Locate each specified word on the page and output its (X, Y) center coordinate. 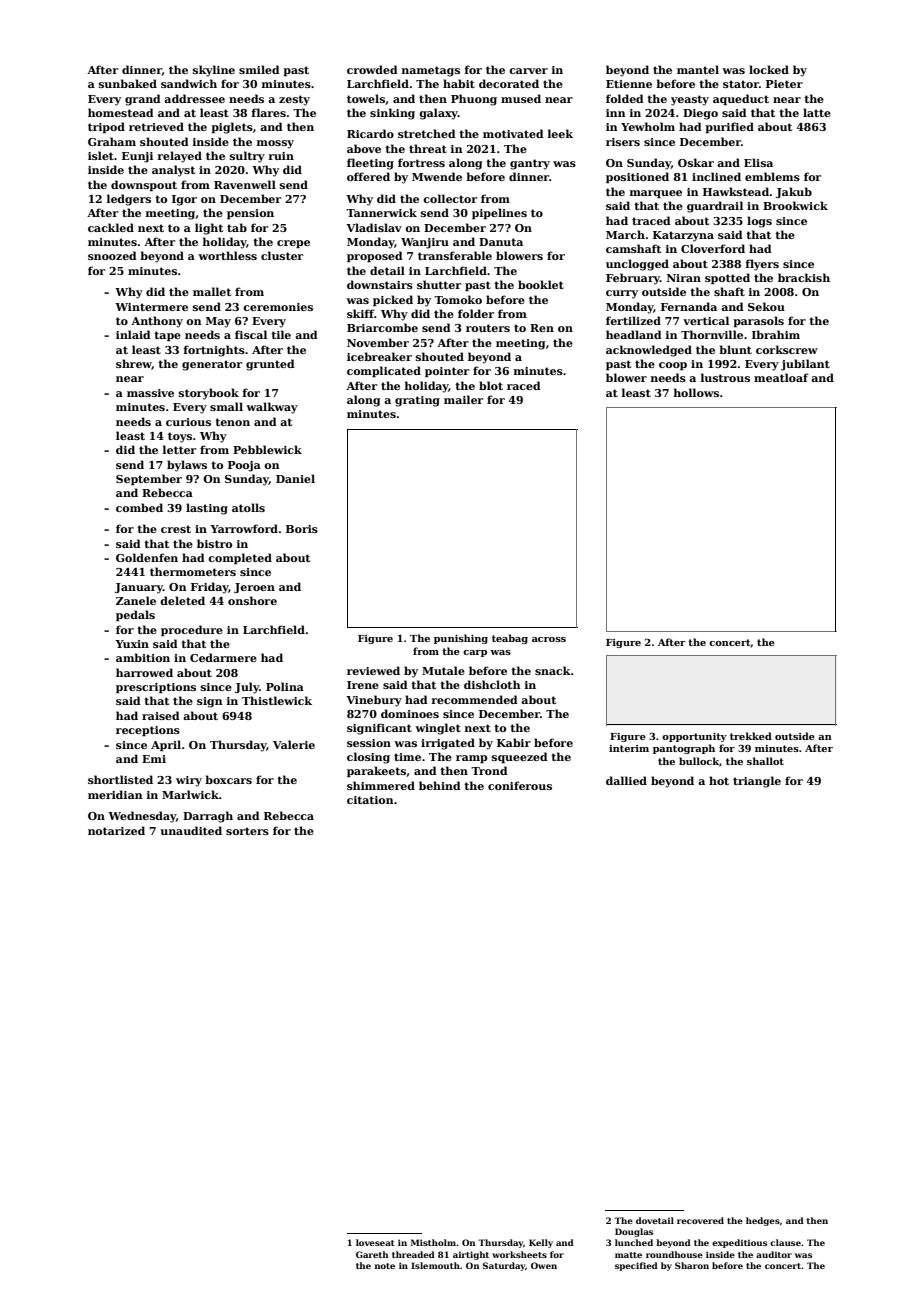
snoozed (112, 255)
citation (370, 800)
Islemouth (435, 1265)
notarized (116, 830)
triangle (757, 782)
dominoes (410, 713)
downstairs (380, 284)
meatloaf (781, 377)
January (139, 588)
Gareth (372, 1254)
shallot (765, 761)
